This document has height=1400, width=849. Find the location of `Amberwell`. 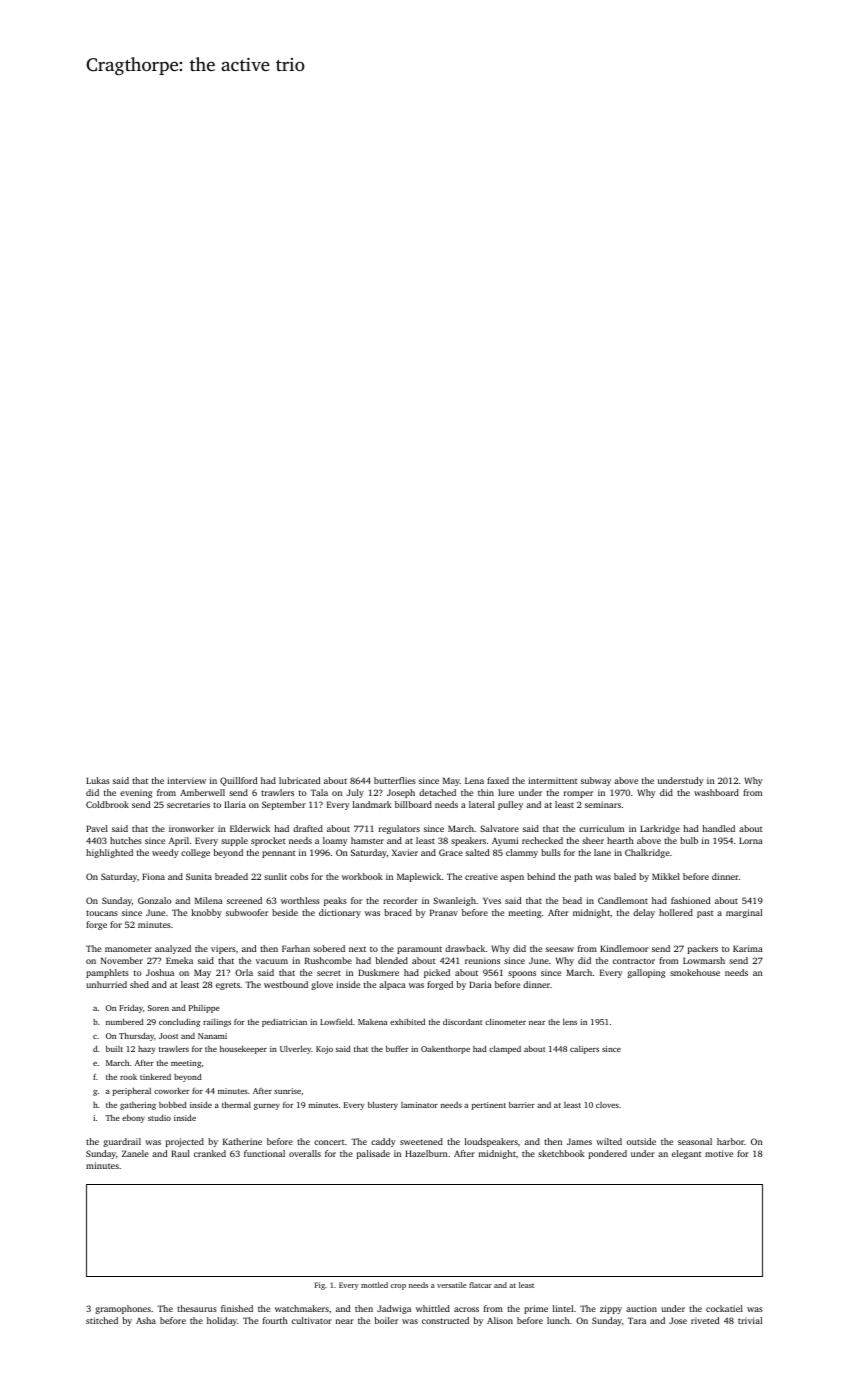

Amberwell is located at coordinates (202, 792).
